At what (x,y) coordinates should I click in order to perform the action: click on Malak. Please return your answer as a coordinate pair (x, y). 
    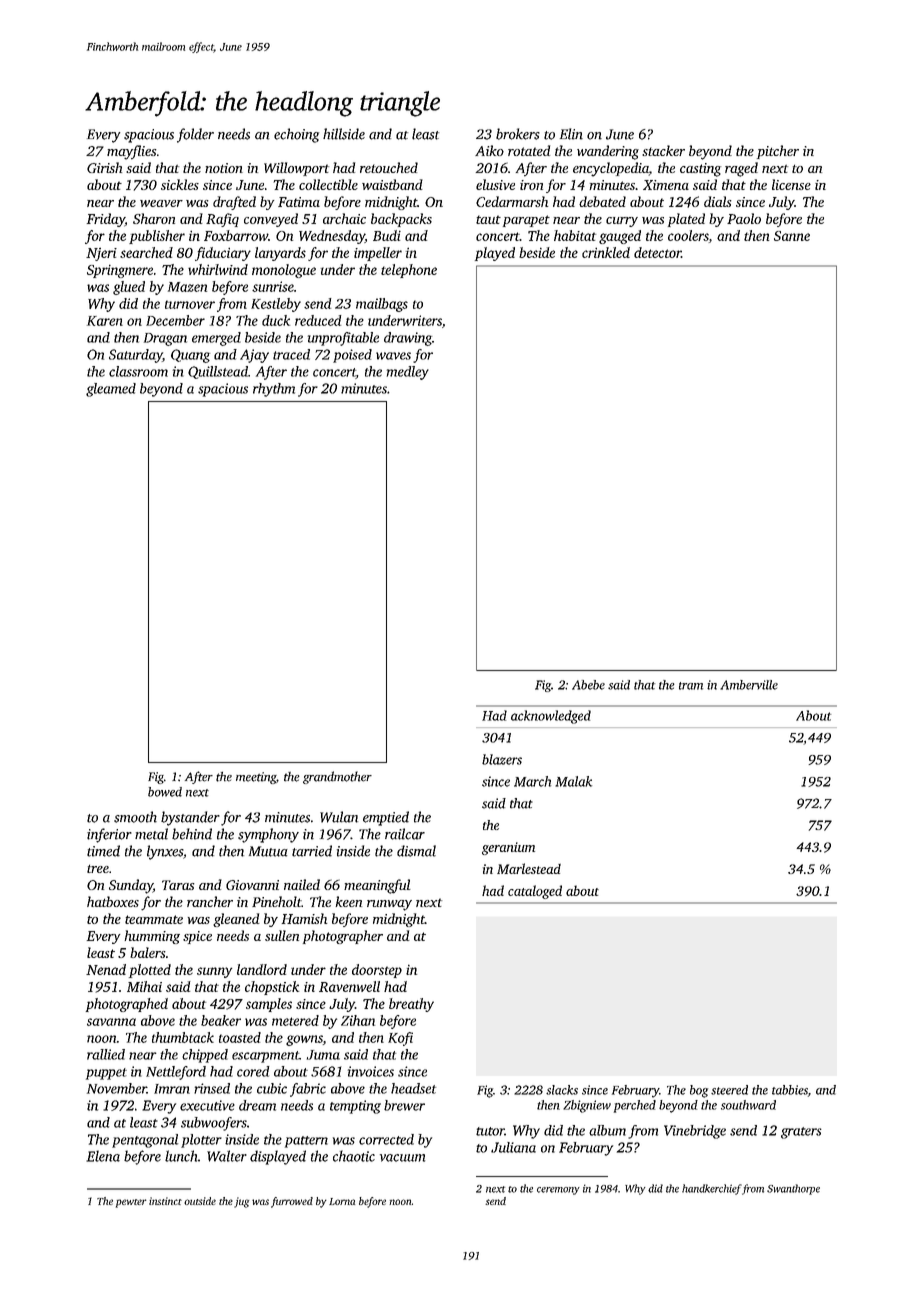
    Looking at the image, I should click on (573, 781).
